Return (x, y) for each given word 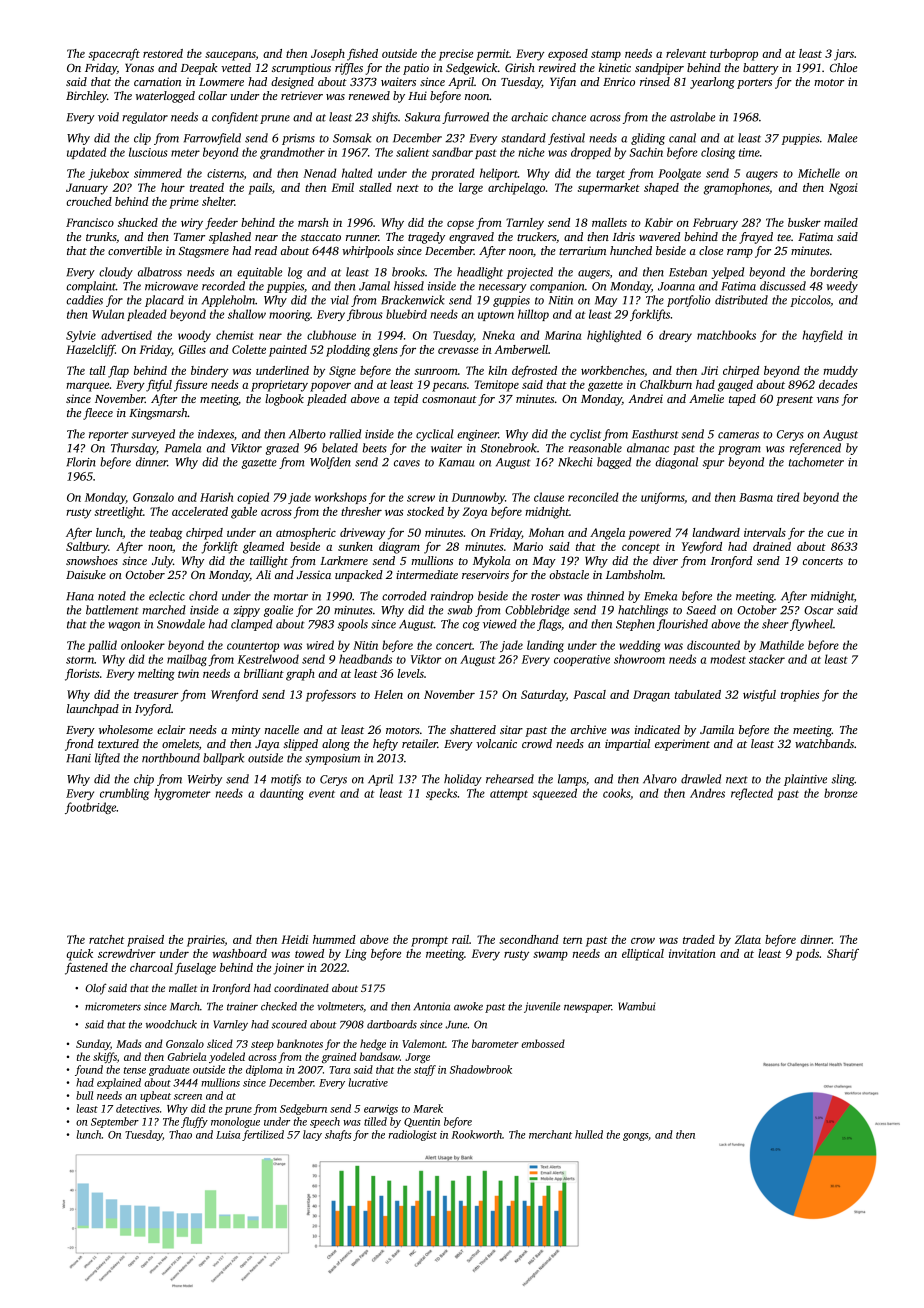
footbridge (90, 808)
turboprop (734, 55)
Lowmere (221, 82)
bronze (841, 793)
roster (545, 597)
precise (456, 55)
